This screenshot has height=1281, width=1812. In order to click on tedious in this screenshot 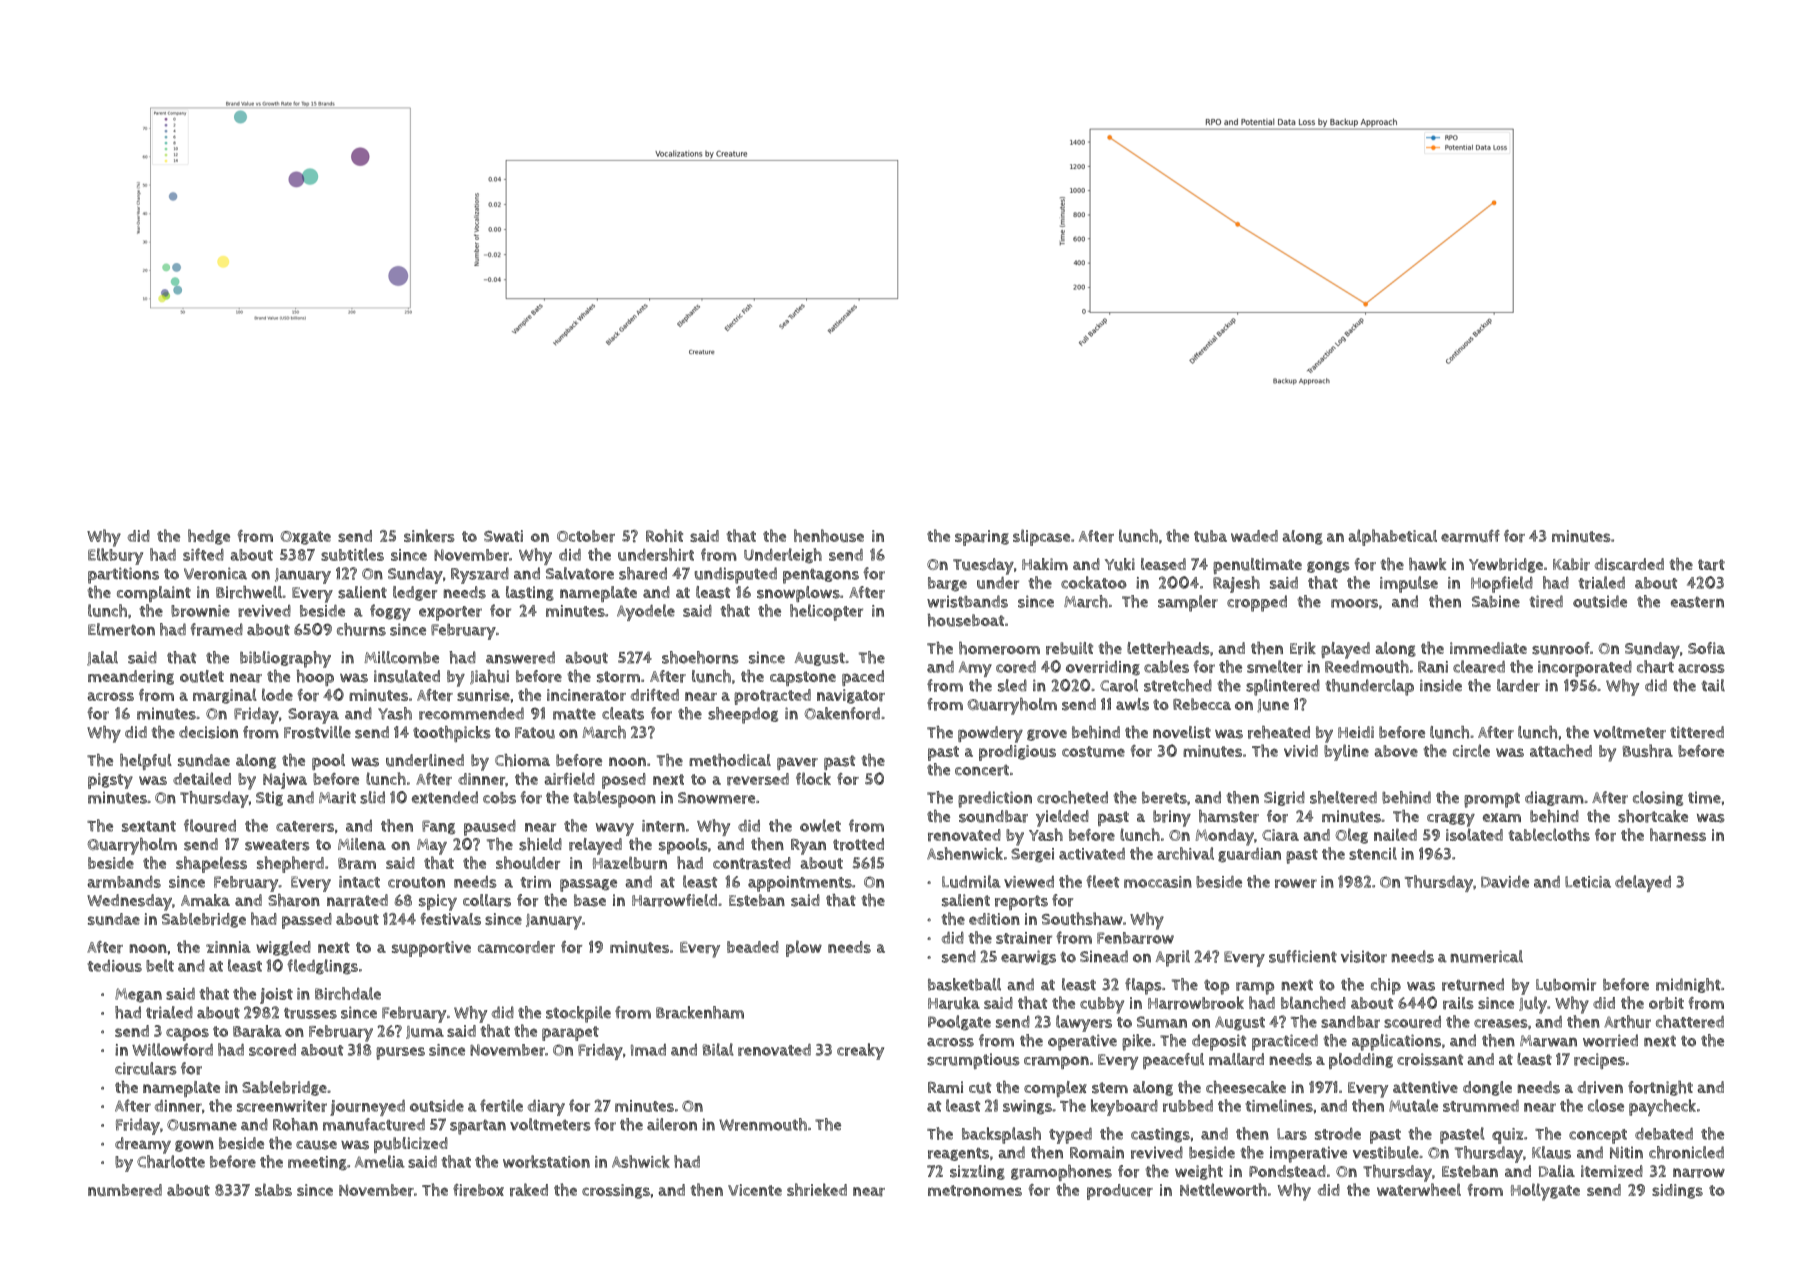, I will do `click(114, 966)`.
